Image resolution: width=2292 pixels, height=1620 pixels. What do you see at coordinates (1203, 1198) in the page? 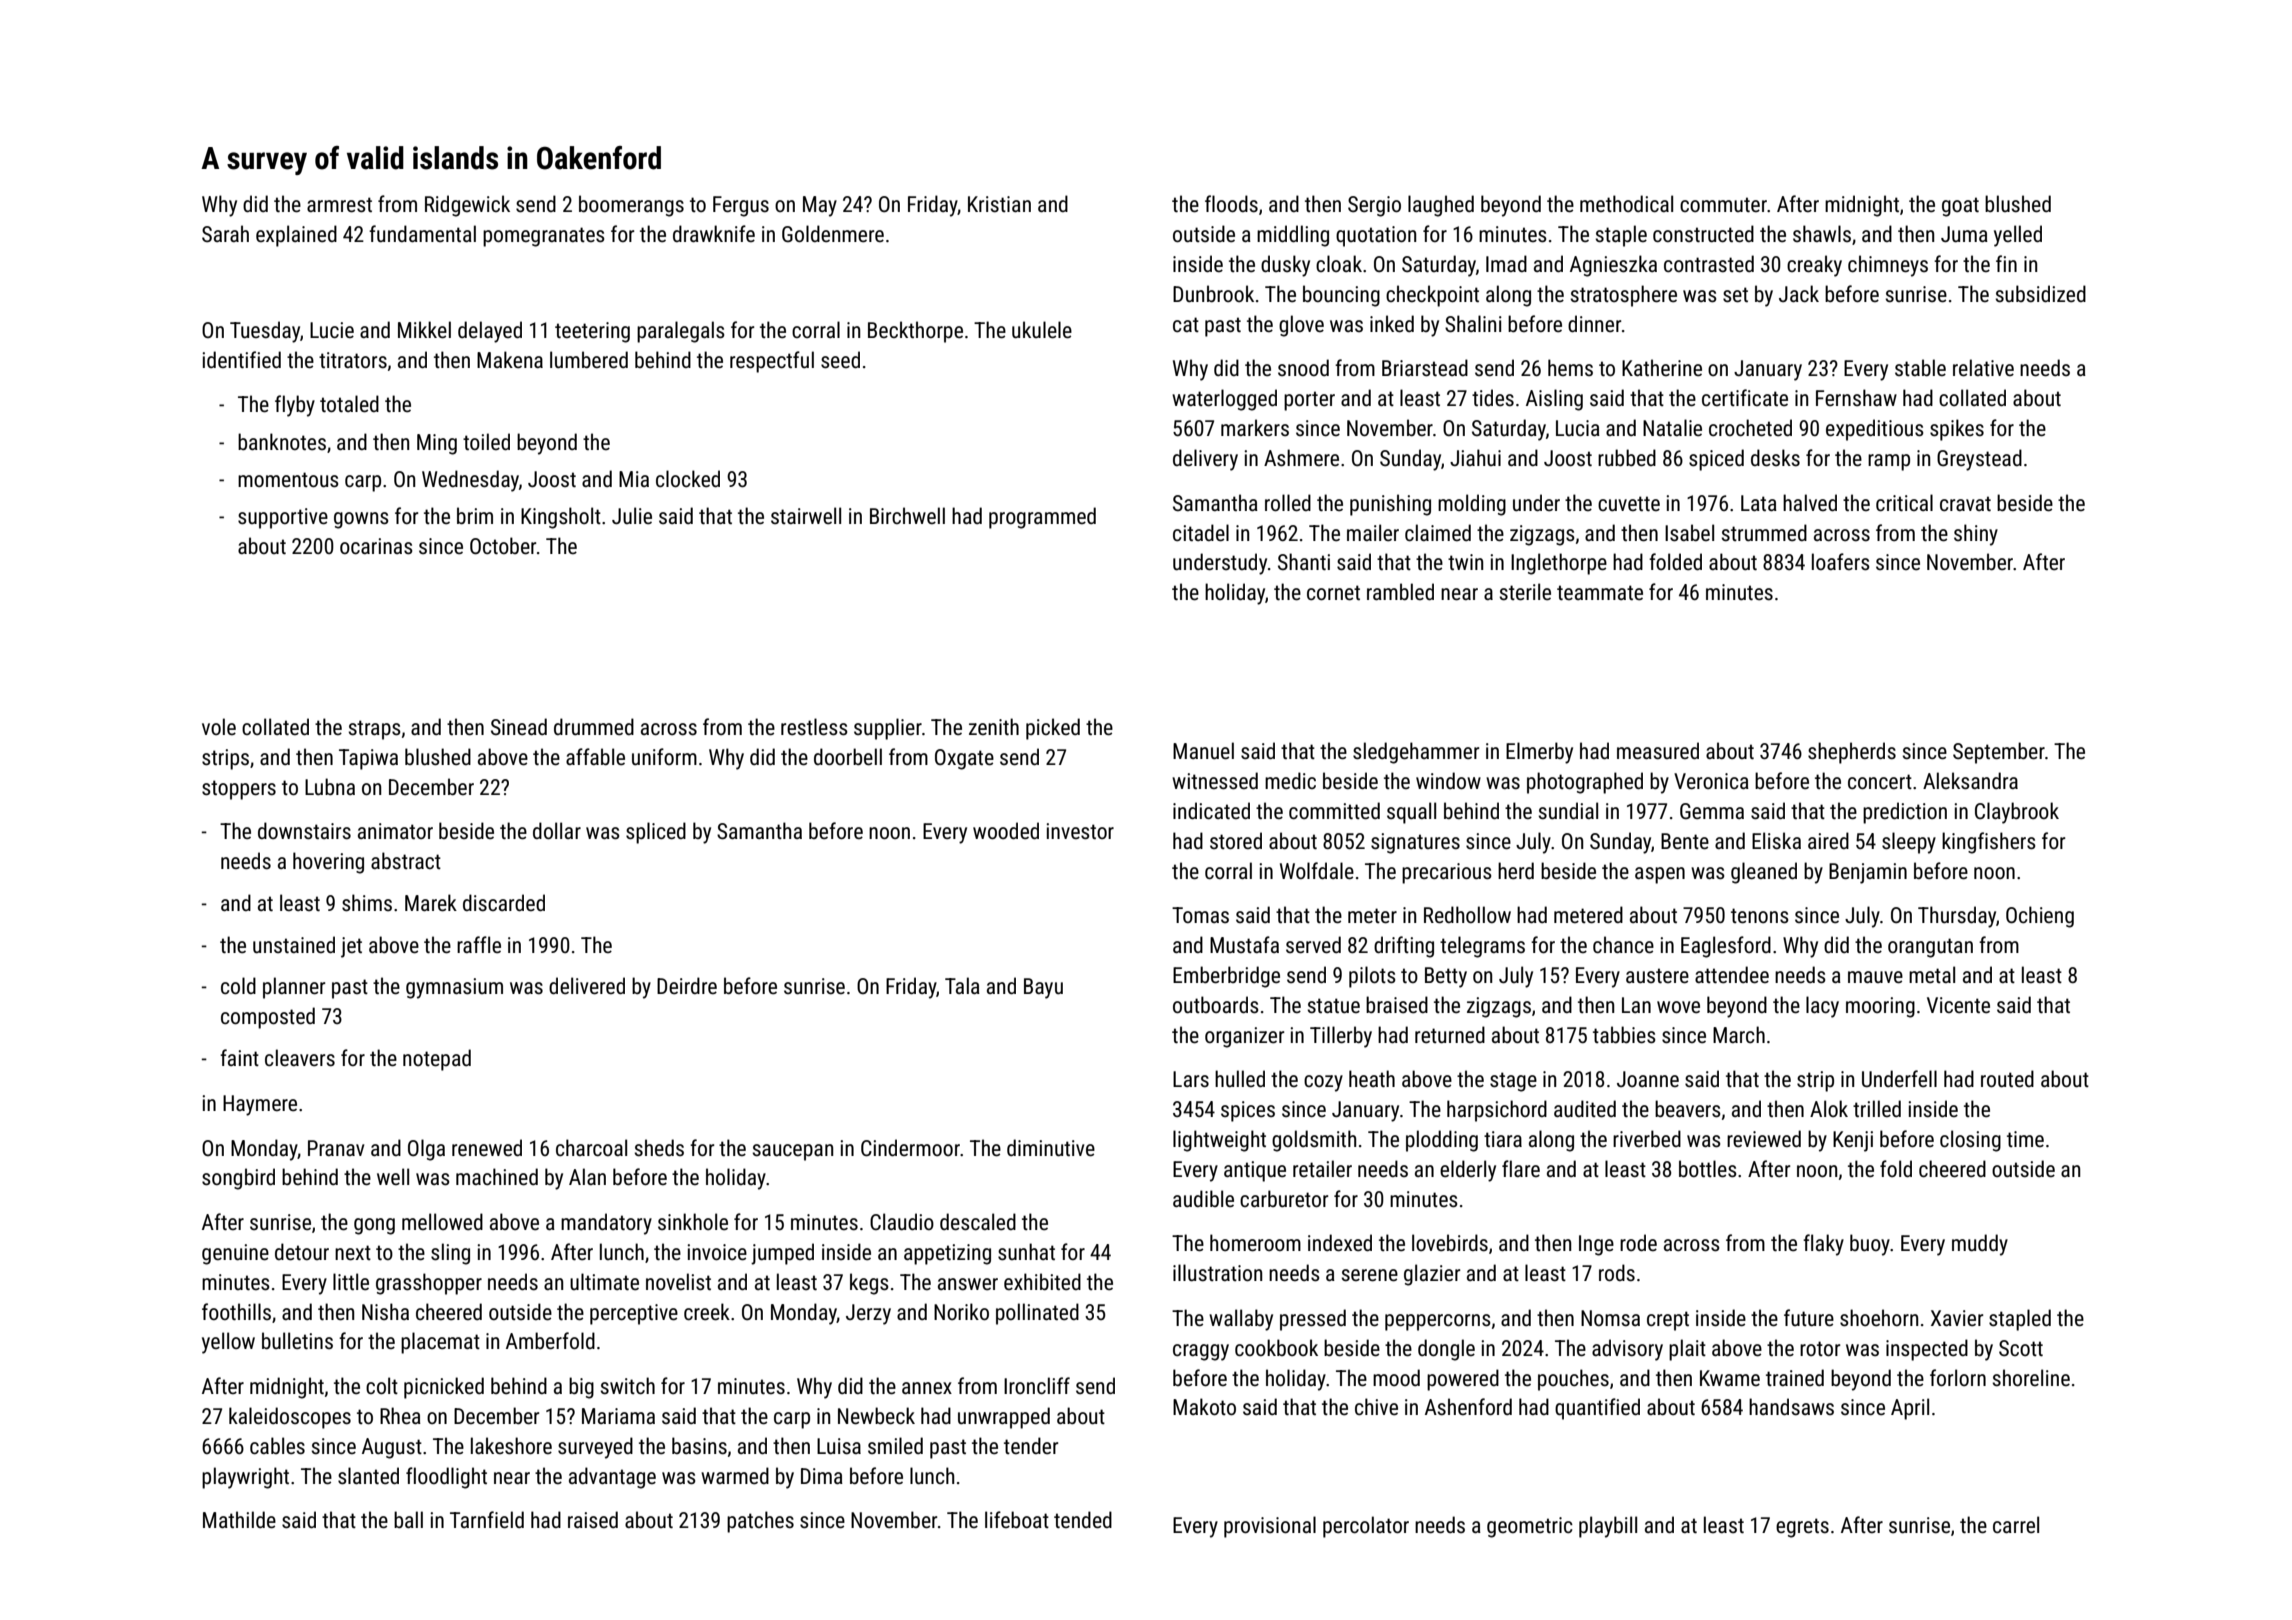
I see `audible` at bounding box center [1203, 1198].
